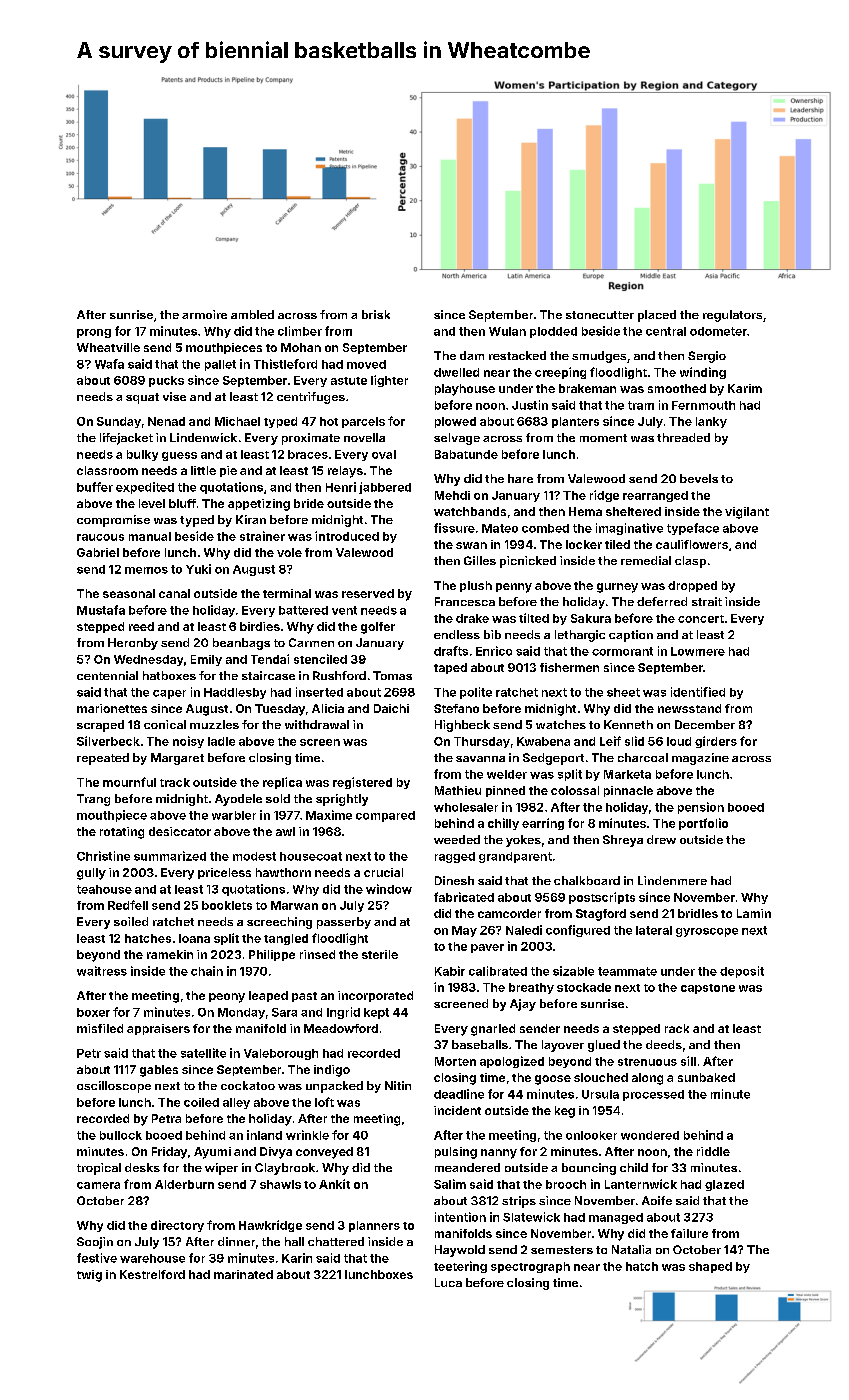  Describe the element at coordinates (718, 331) in the page. I see `odometer` at that location.
